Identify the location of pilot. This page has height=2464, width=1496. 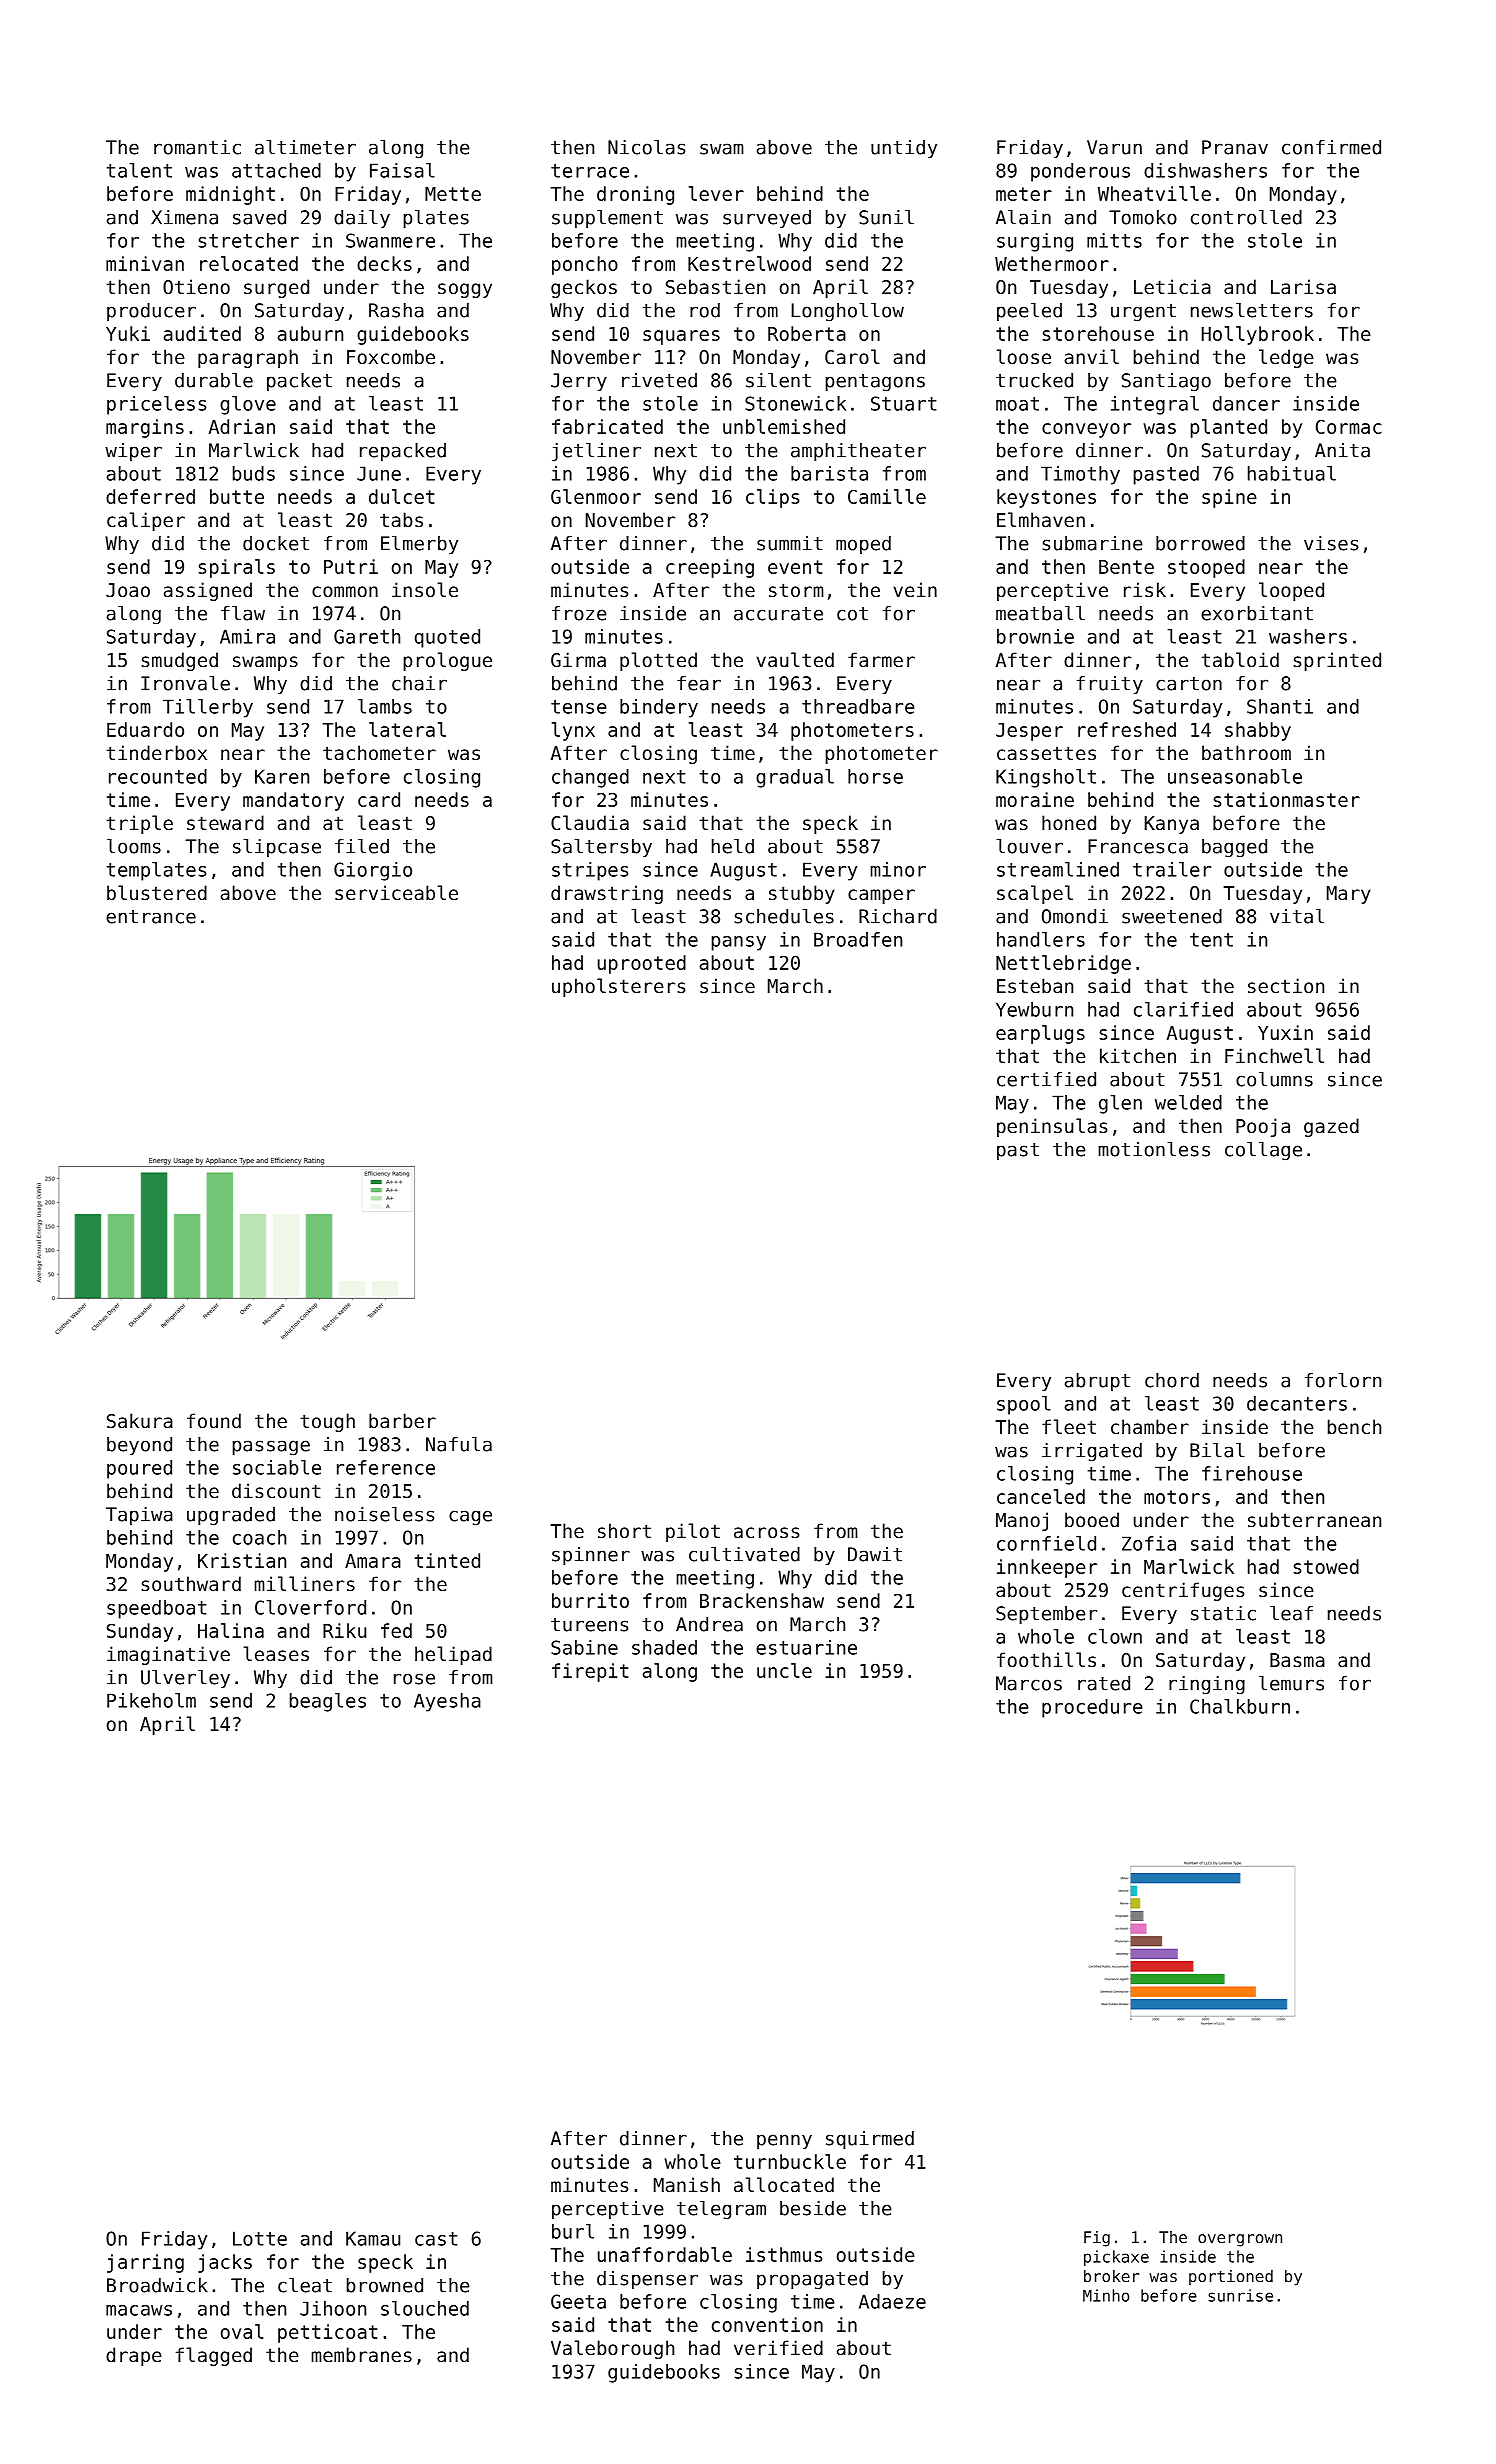
(693, 1532).
